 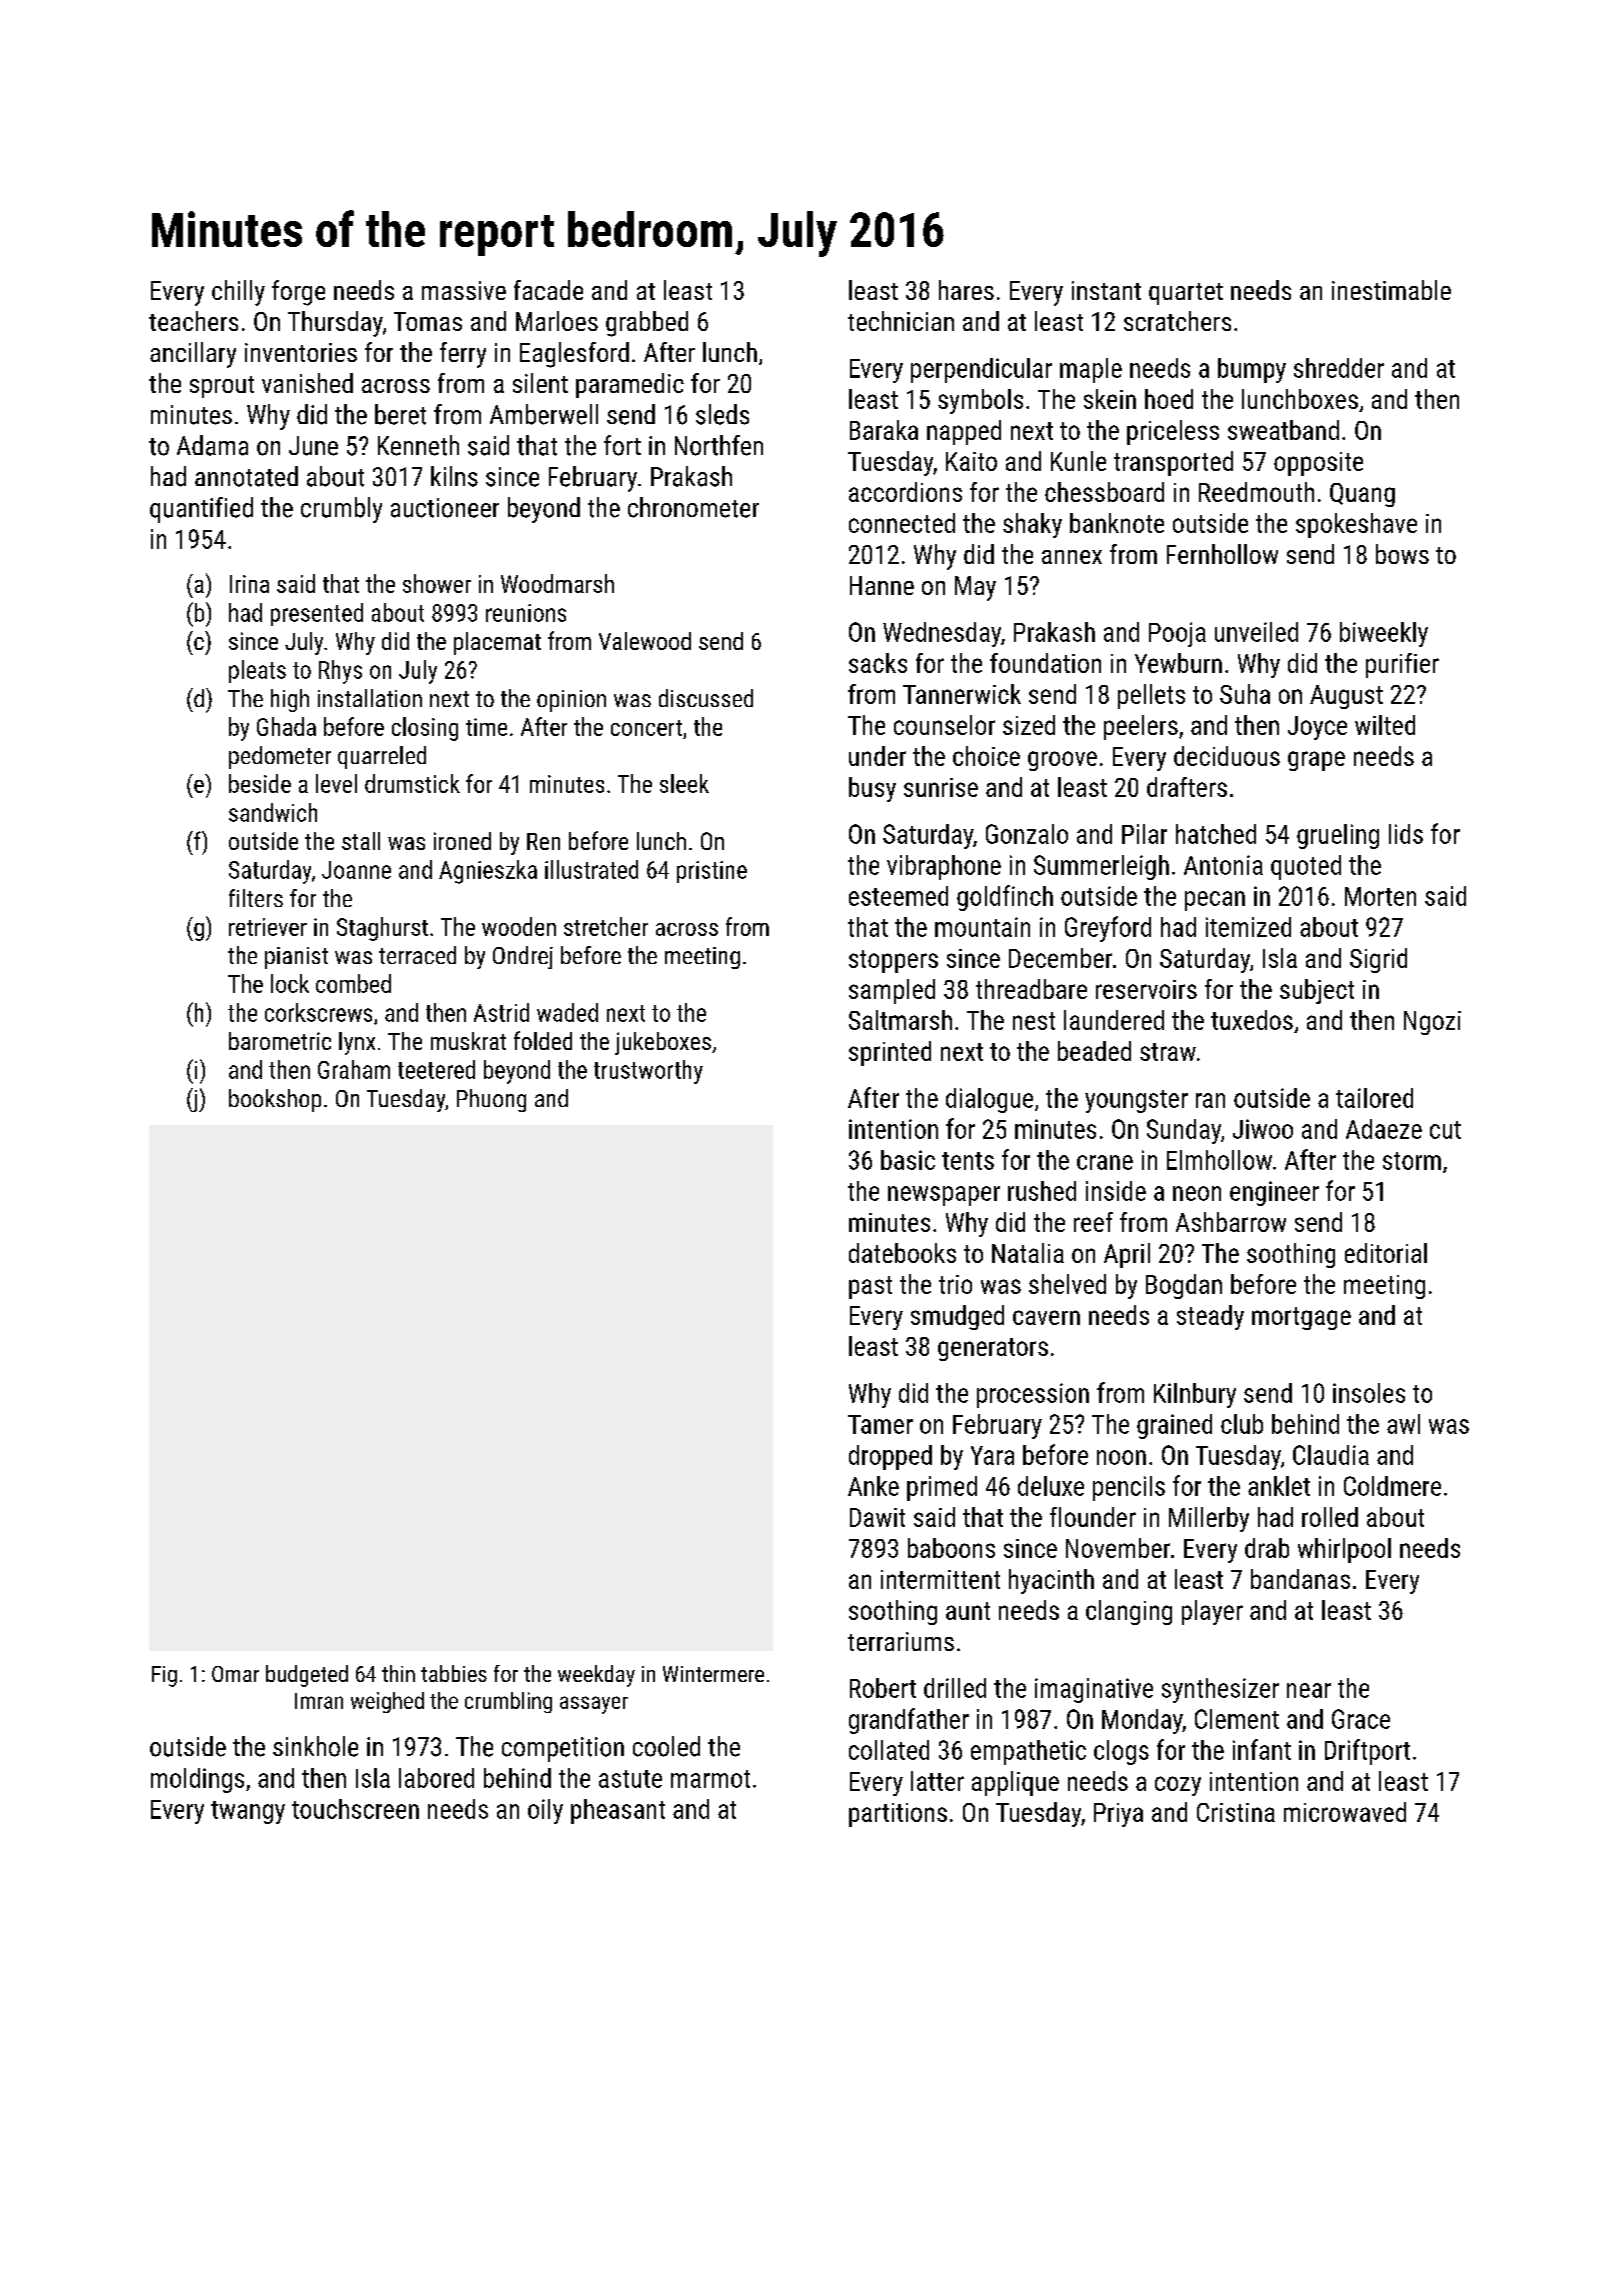 What do you see at coordinates (488, 872) in the screenshot?
I see `Agnieszka` at bounding box center [488, 872].
